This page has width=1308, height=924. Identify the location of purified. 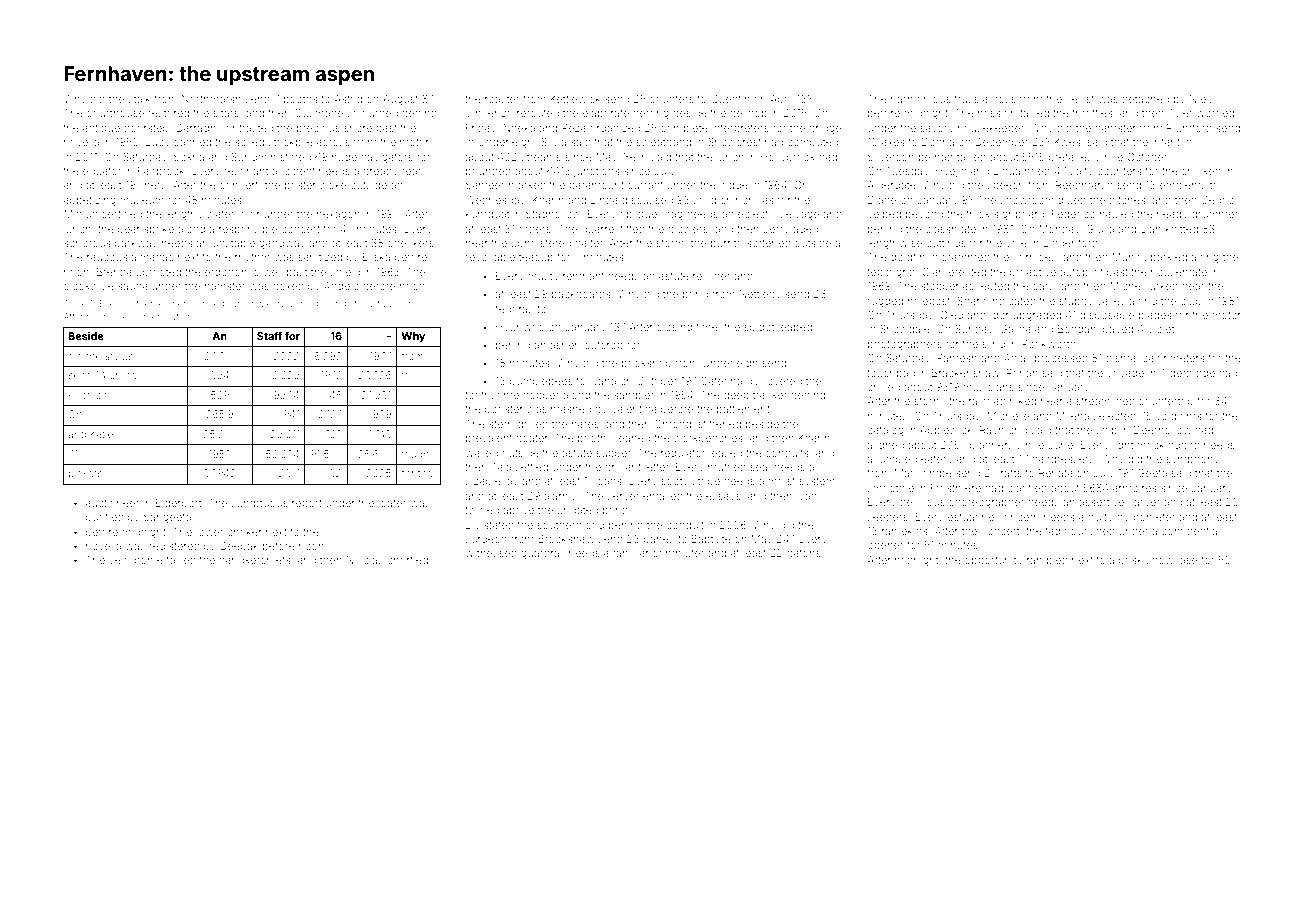
(105, 517).
